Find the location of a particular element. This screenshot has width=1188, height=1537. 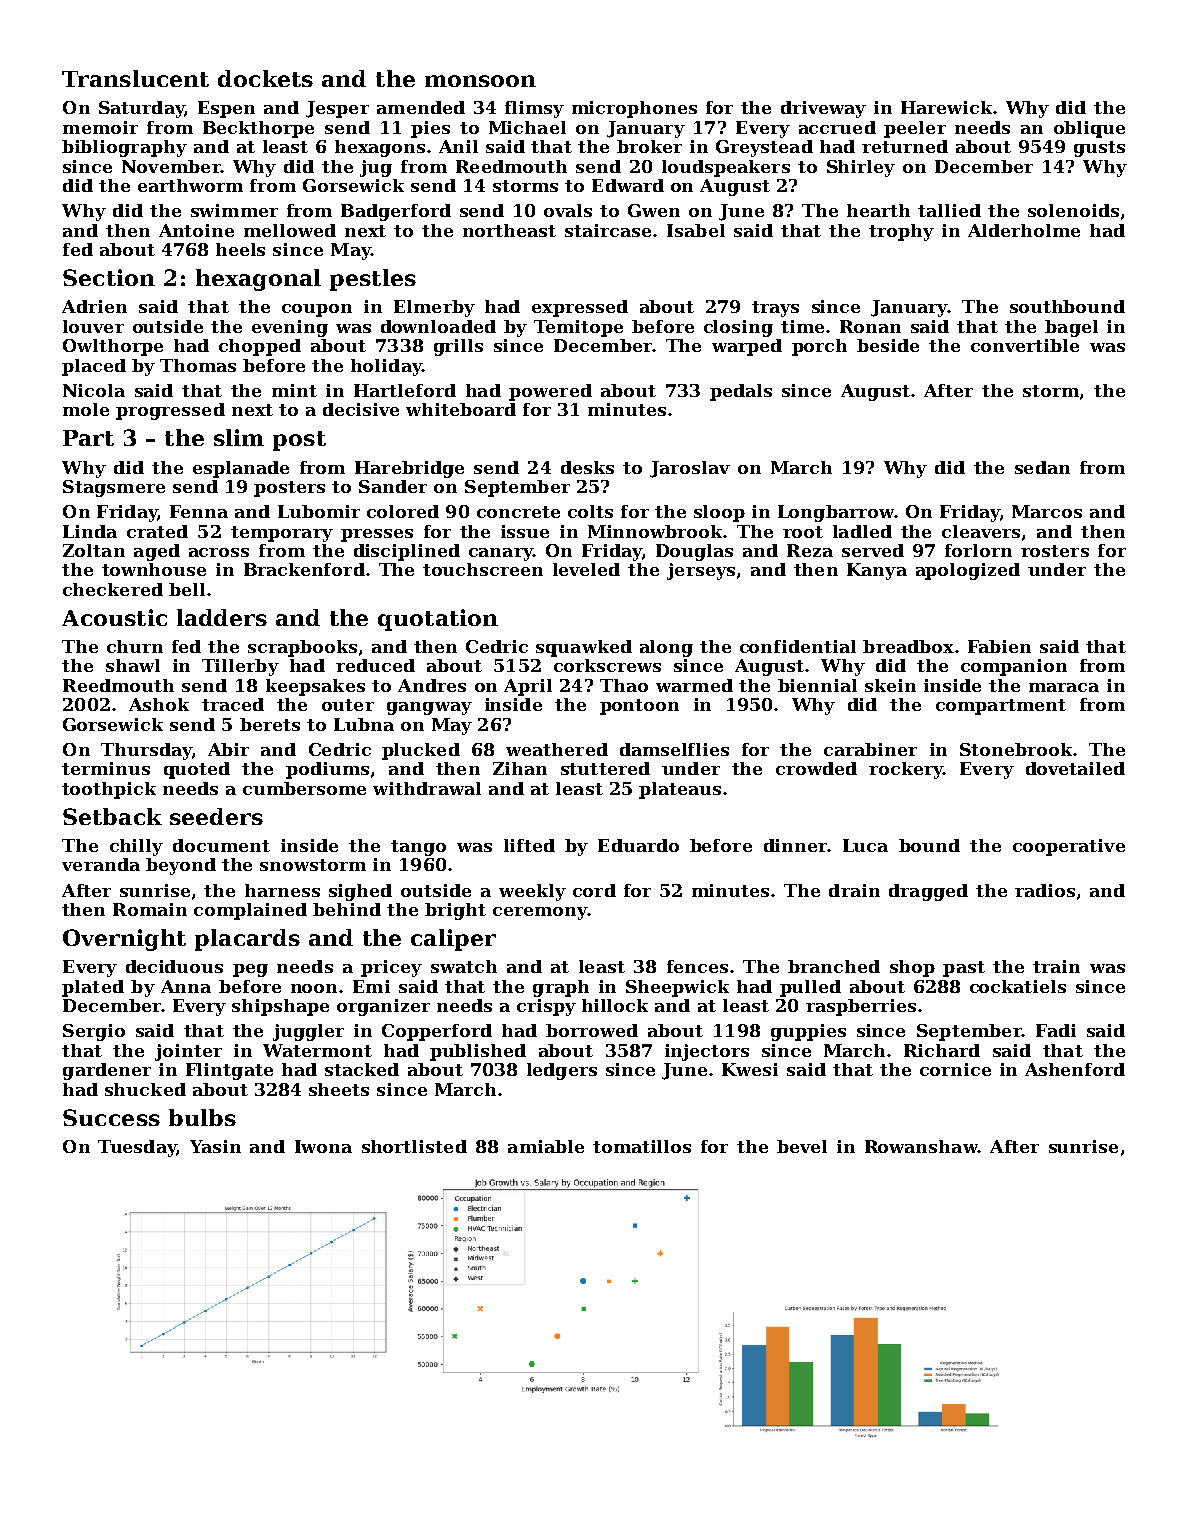

Harewick is located at coordinates (946, 107).
